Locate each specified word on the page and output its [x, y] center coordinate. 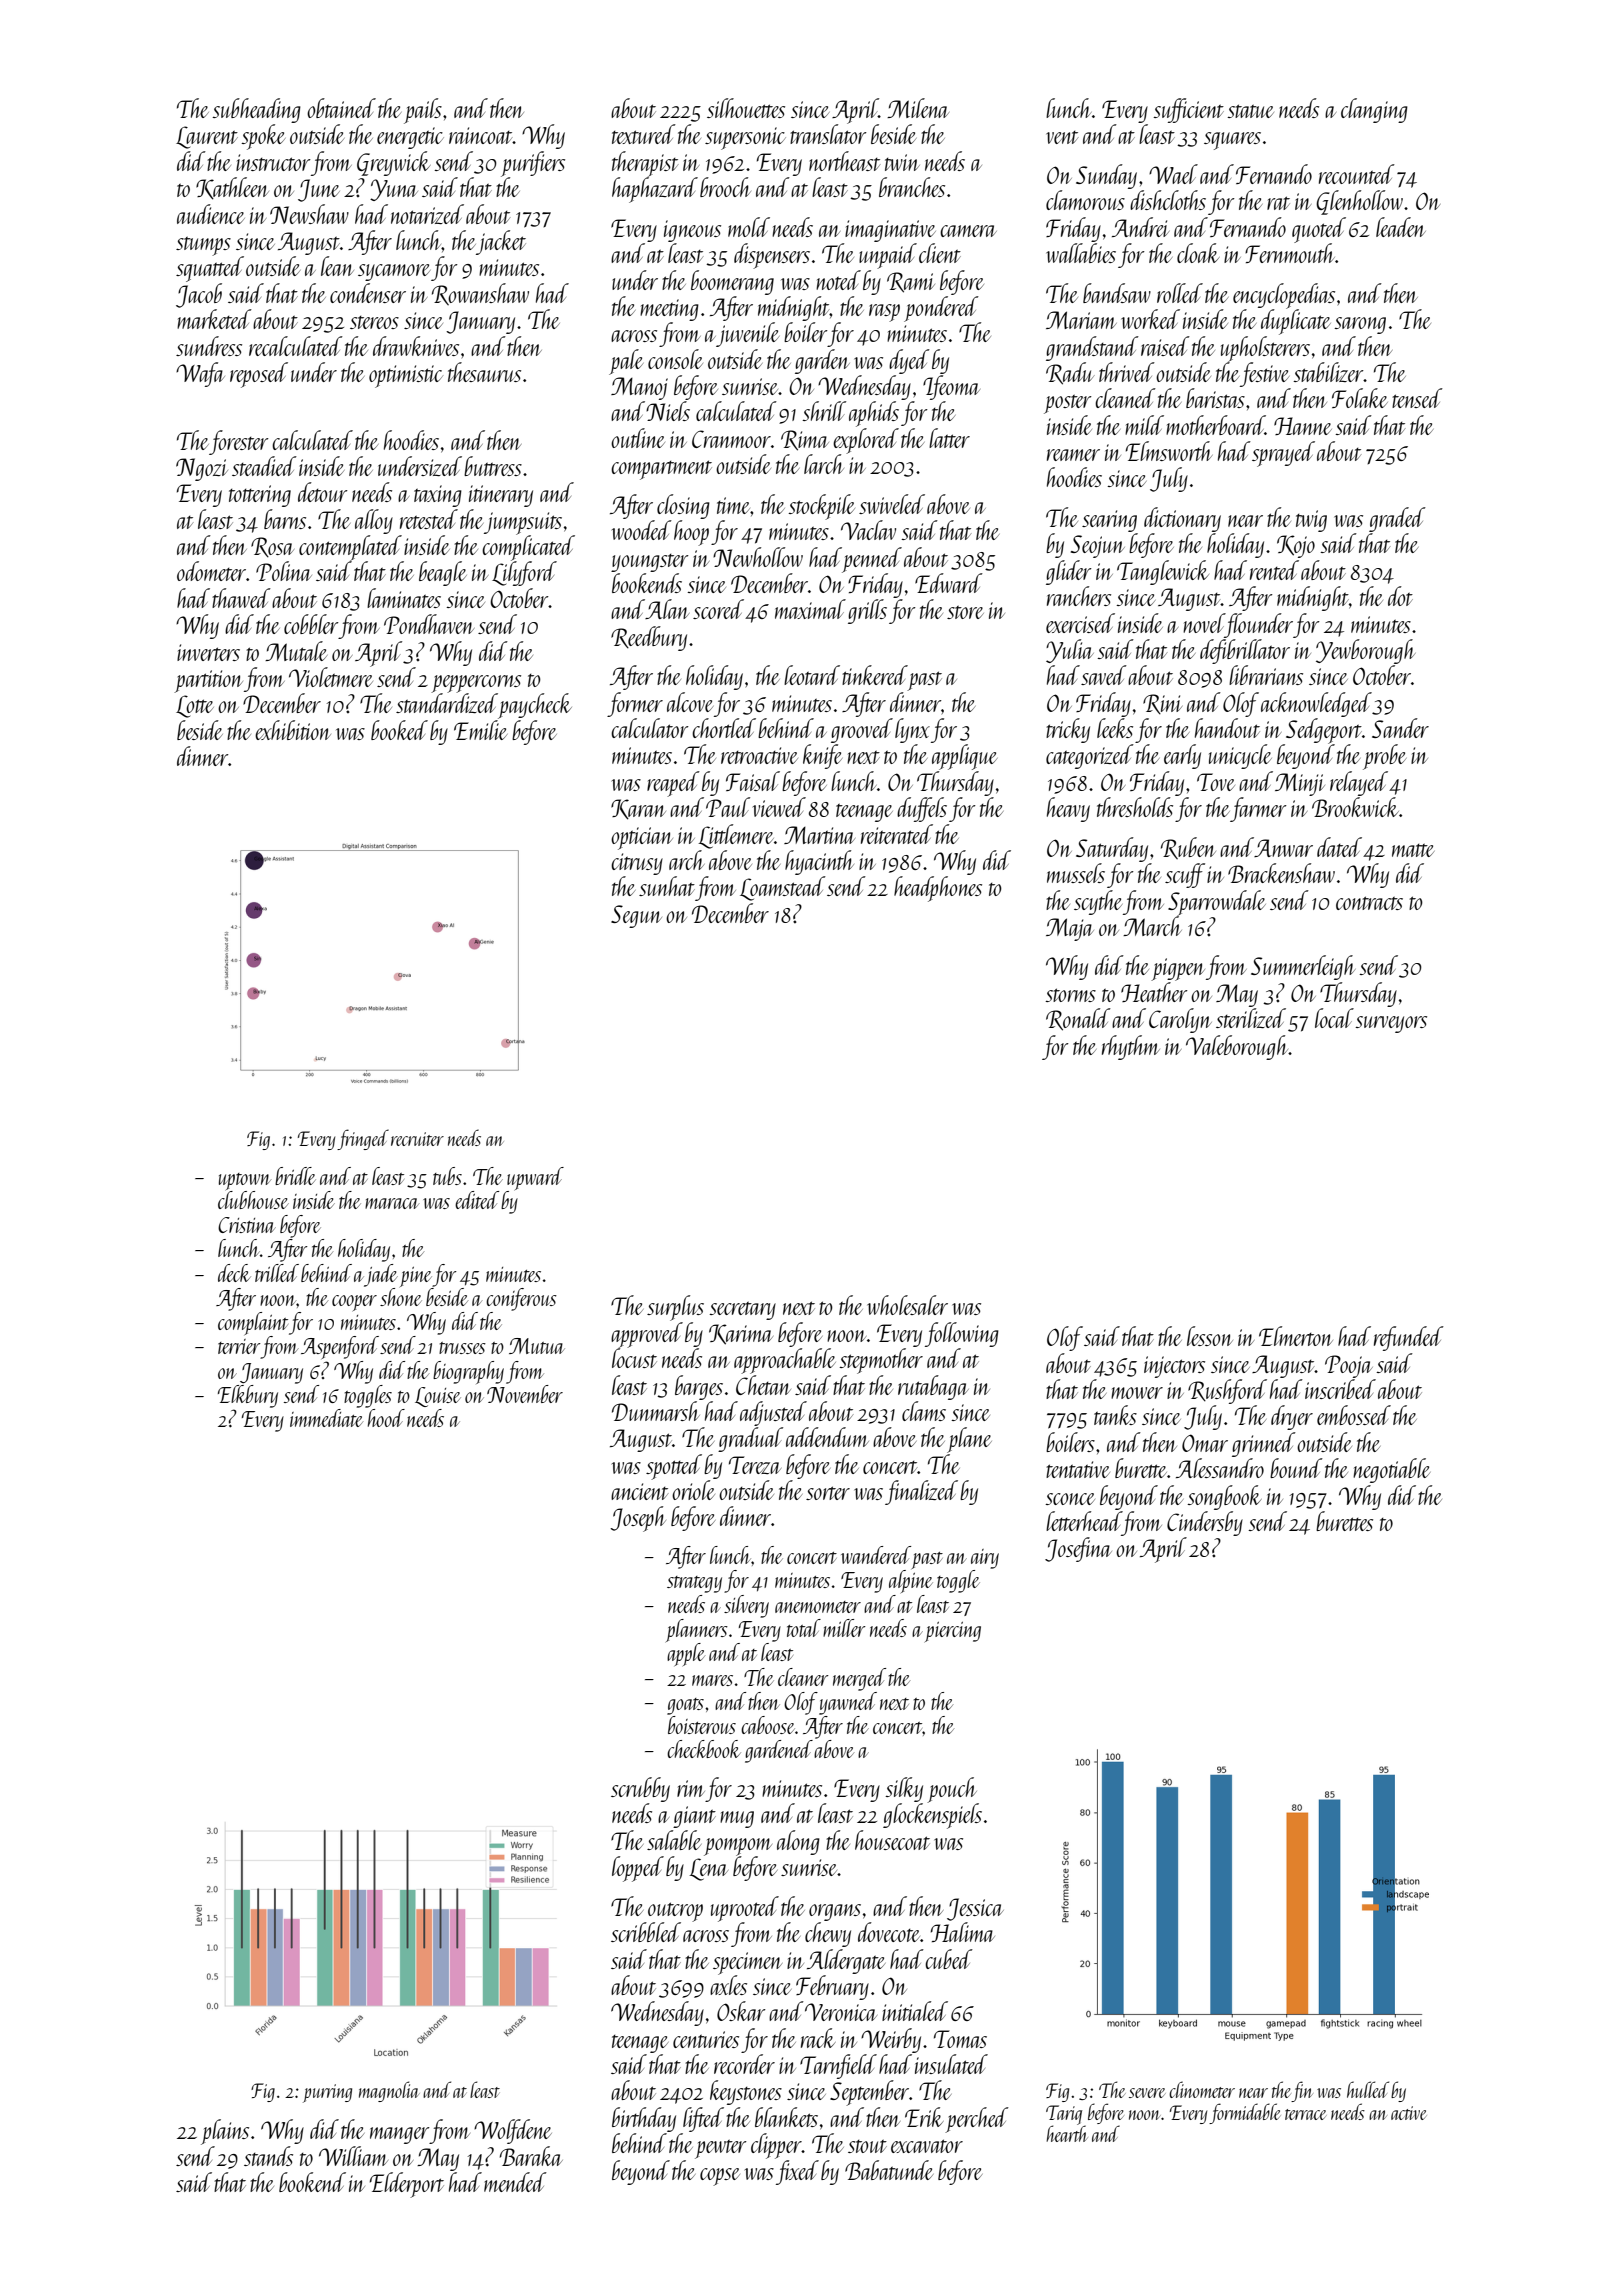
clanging [1374, 110]
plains [225, 2132]
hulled [1368, 2089]
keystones [746, 2092]
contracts [1369, 903]
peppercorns [476, 684]
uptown [245, 1181]
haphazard [655, 190]
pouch [952, 1790]
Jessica [975, 1909]
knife [822, 756]
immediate [326, 1418]
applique [964, 757]
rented [1274, 570]
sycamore [394, 272]
